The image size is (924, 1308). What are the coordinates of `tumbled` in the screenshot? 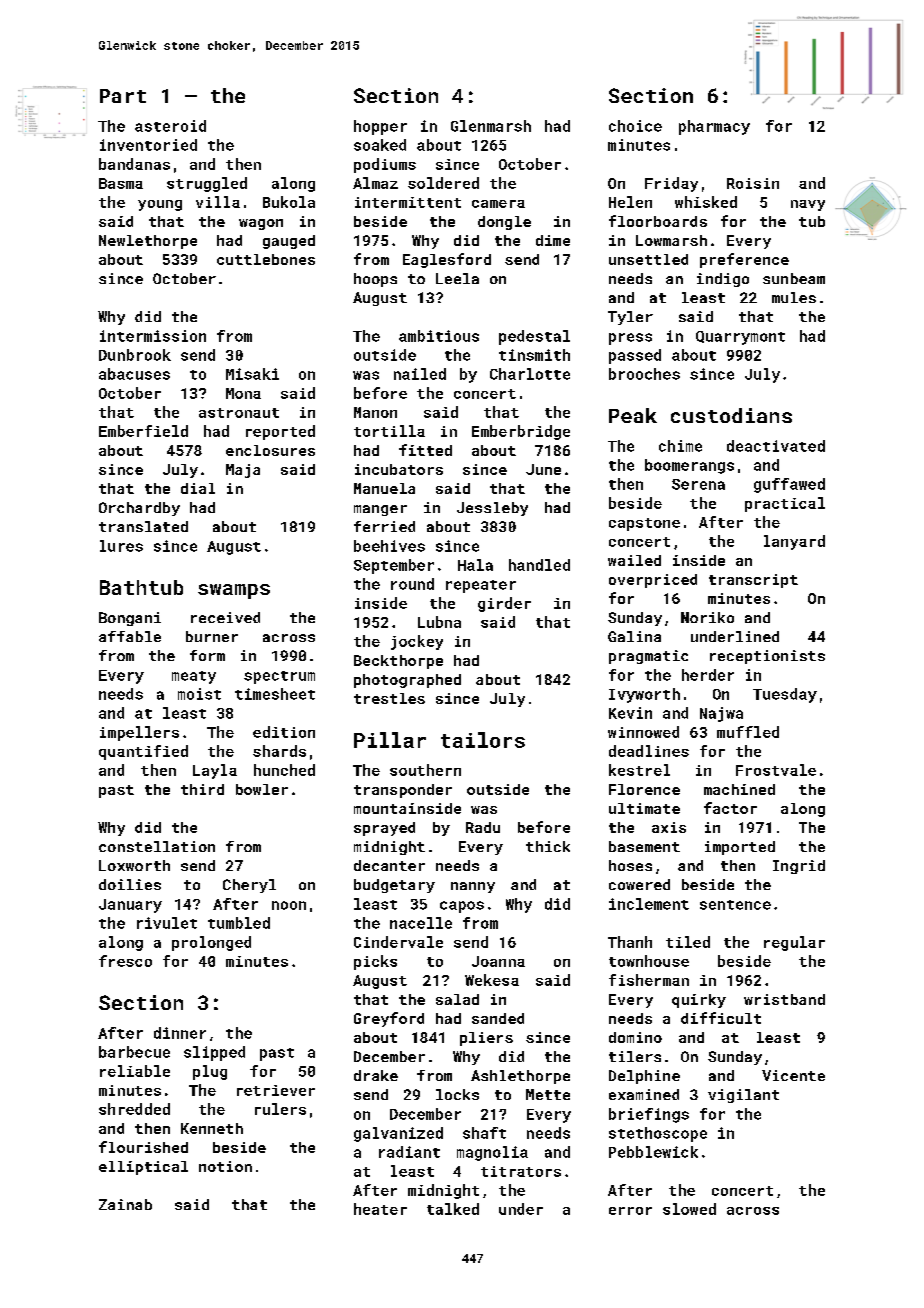 It's located at (239, 923).
